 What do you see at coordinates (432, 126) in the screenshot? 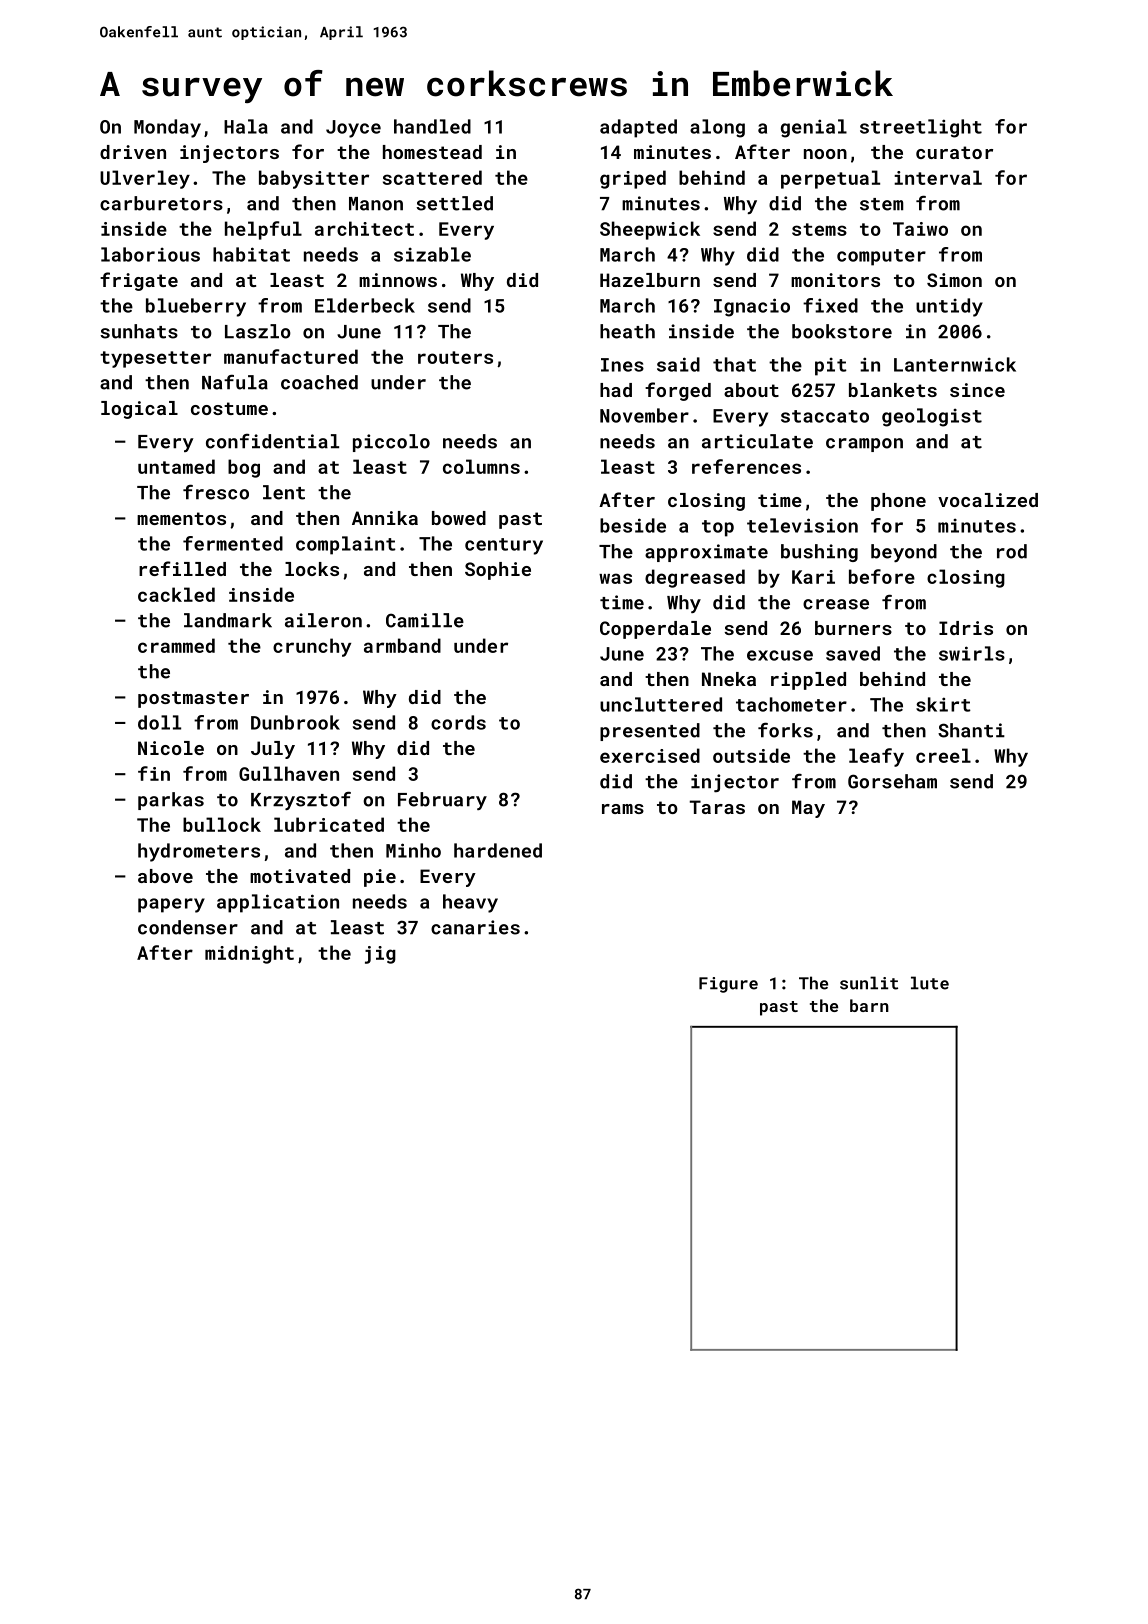
I see `handled` at bounding box center [432, 126].
